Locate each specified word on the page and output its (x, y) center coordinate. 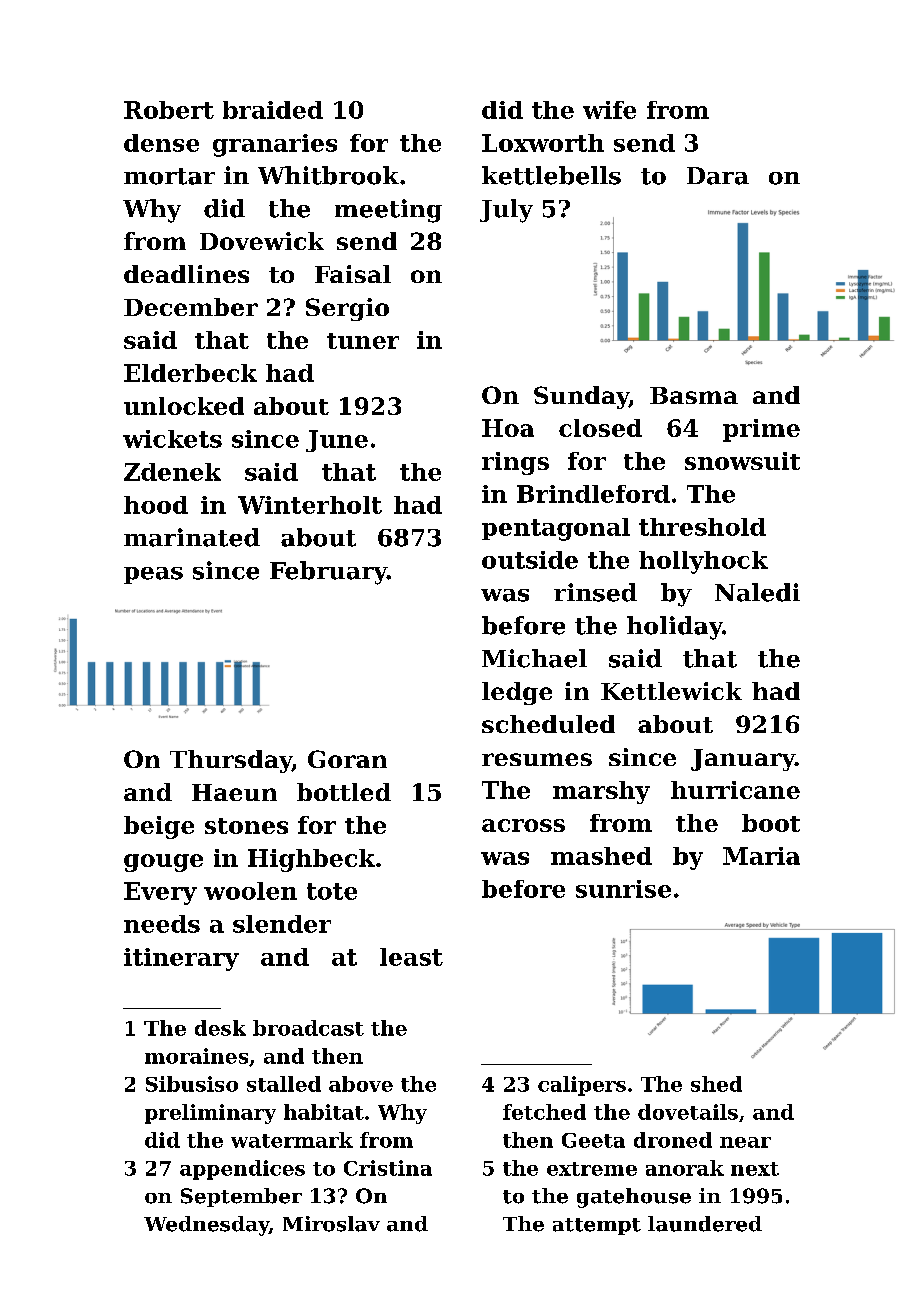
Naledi (757, 592)
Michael (534, 658)
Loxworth (543, 143)
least (411, 957)
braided (273, 110)
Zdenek (172, 472)
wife (609, 110)
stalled (284, 1084)
